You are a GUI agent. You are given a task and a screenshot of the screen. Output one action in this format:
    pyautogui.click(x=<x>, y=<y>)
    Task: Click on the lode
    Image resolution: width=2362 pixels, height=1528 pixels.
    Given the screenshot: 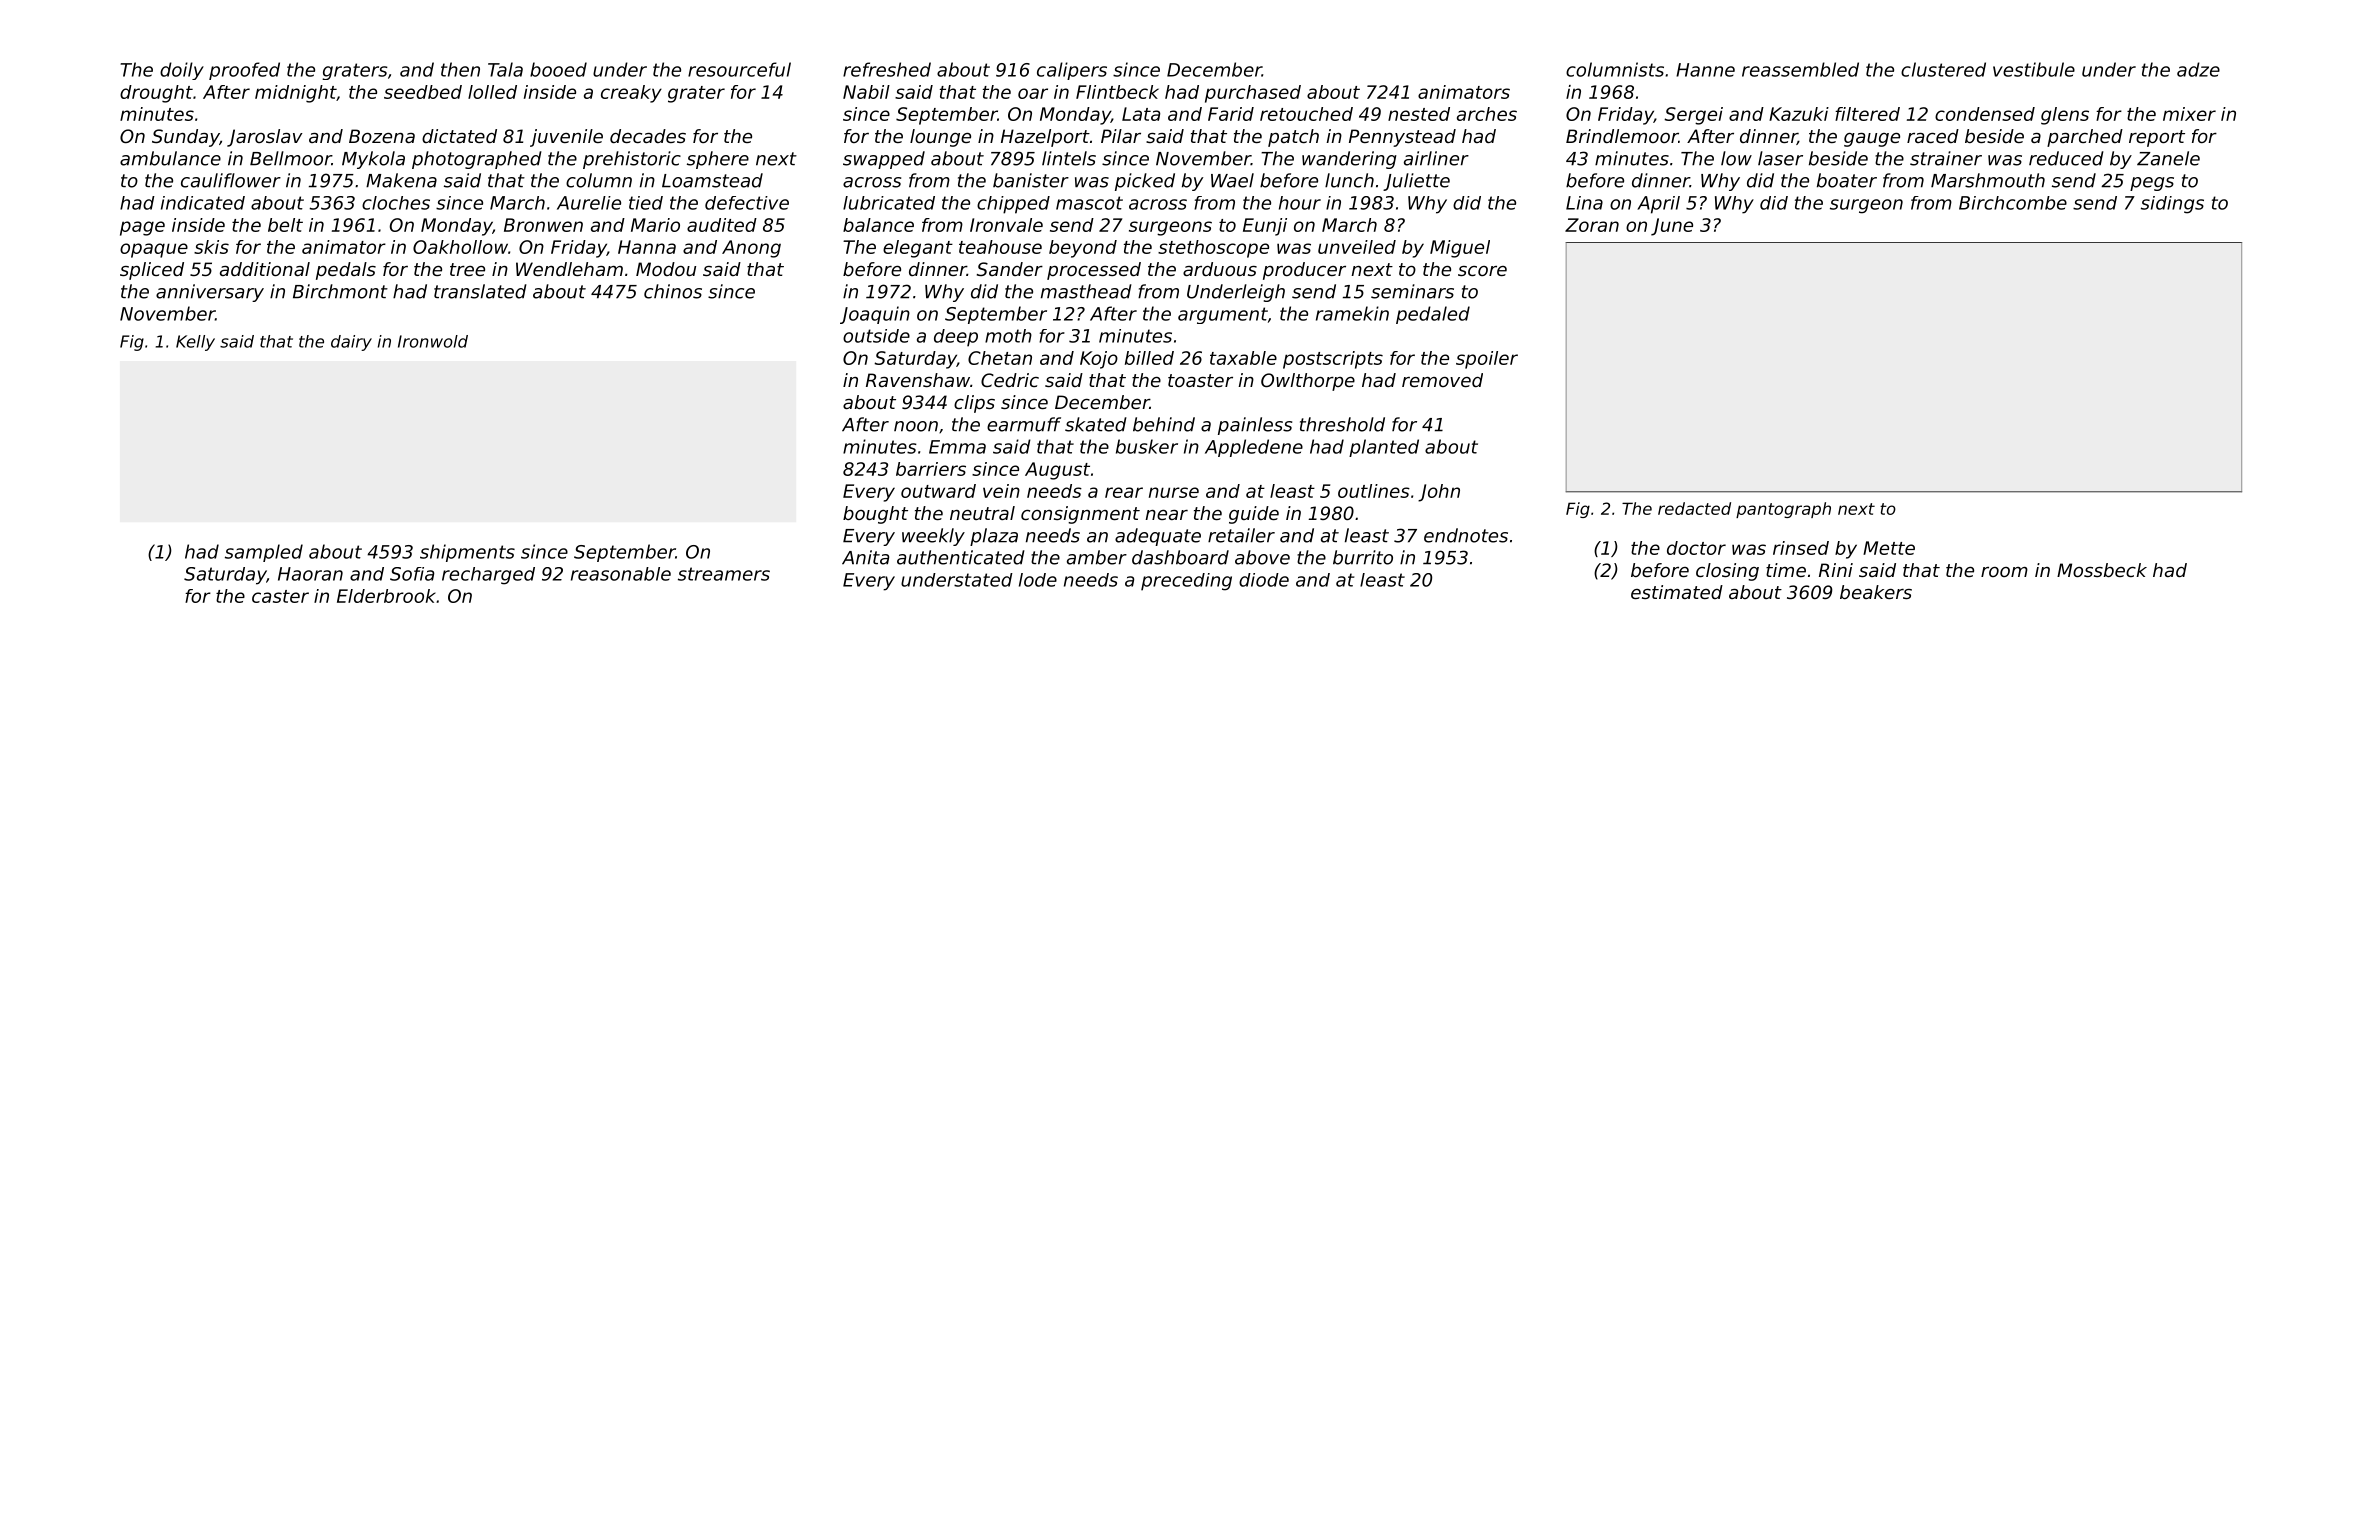 What is the action you would take?
    pyautogui.click(x=1038, y=580)
